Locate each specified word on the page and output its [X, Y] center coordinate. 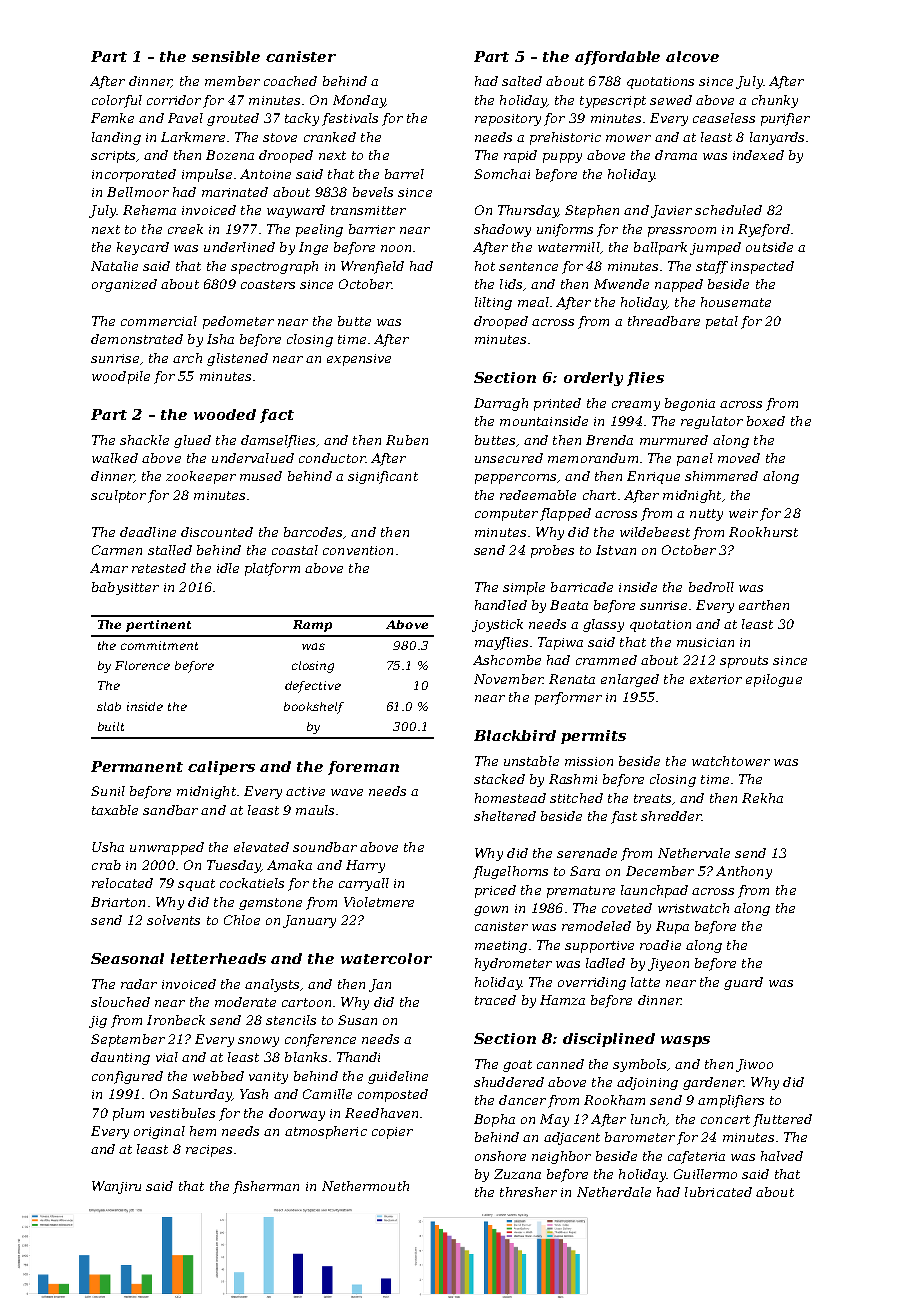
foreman [363, 768]
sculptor [118, 496]
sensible [226, 56]
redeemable [538, 495]
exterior [716, 679]
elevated [261, 847]
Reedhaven [381, 1113]
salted [522, 81]
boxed [766, 421]
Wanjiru [116, 1187]
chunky [775, 101]
